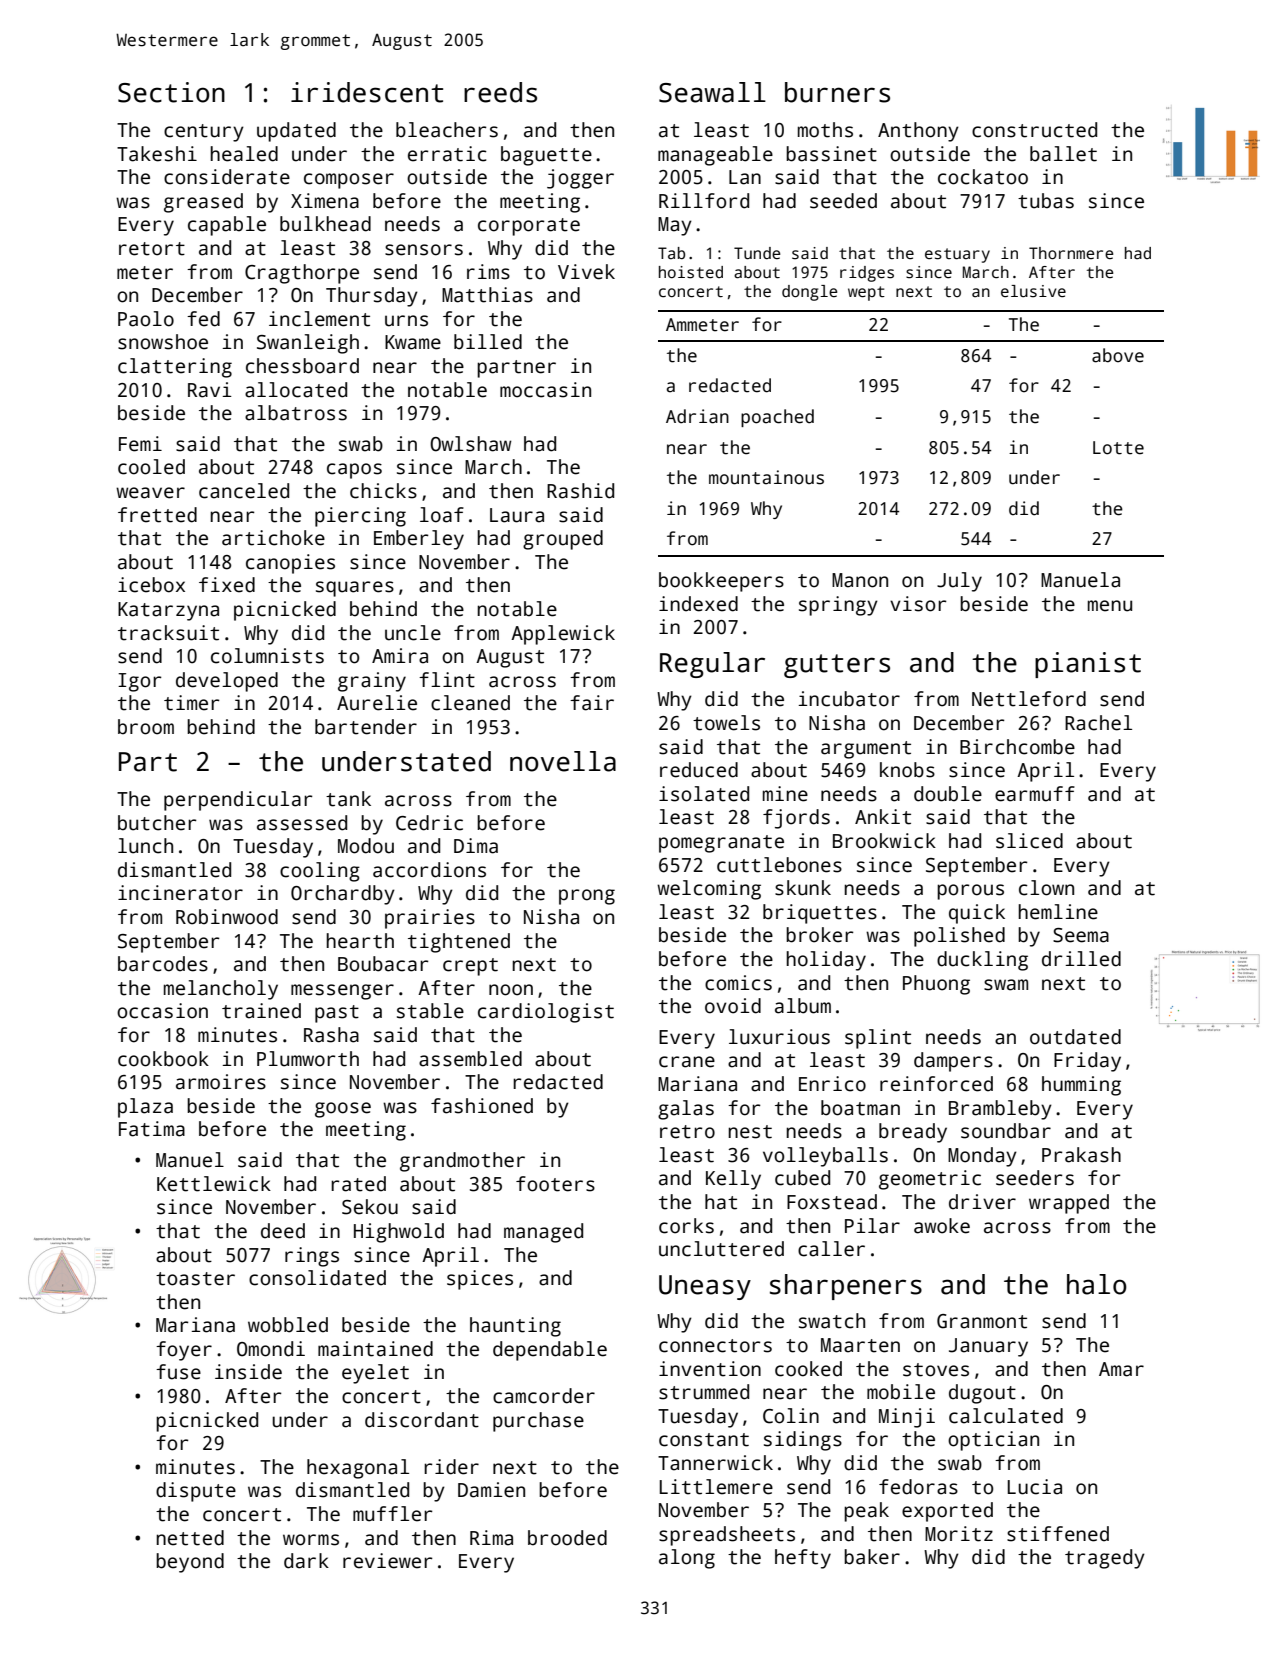 The width and height of the screenshot is (1280, 1656). What do you see at coordinates (302, 823) in the screenshot?
I see `assessed` at bounding box center [302, 823].
